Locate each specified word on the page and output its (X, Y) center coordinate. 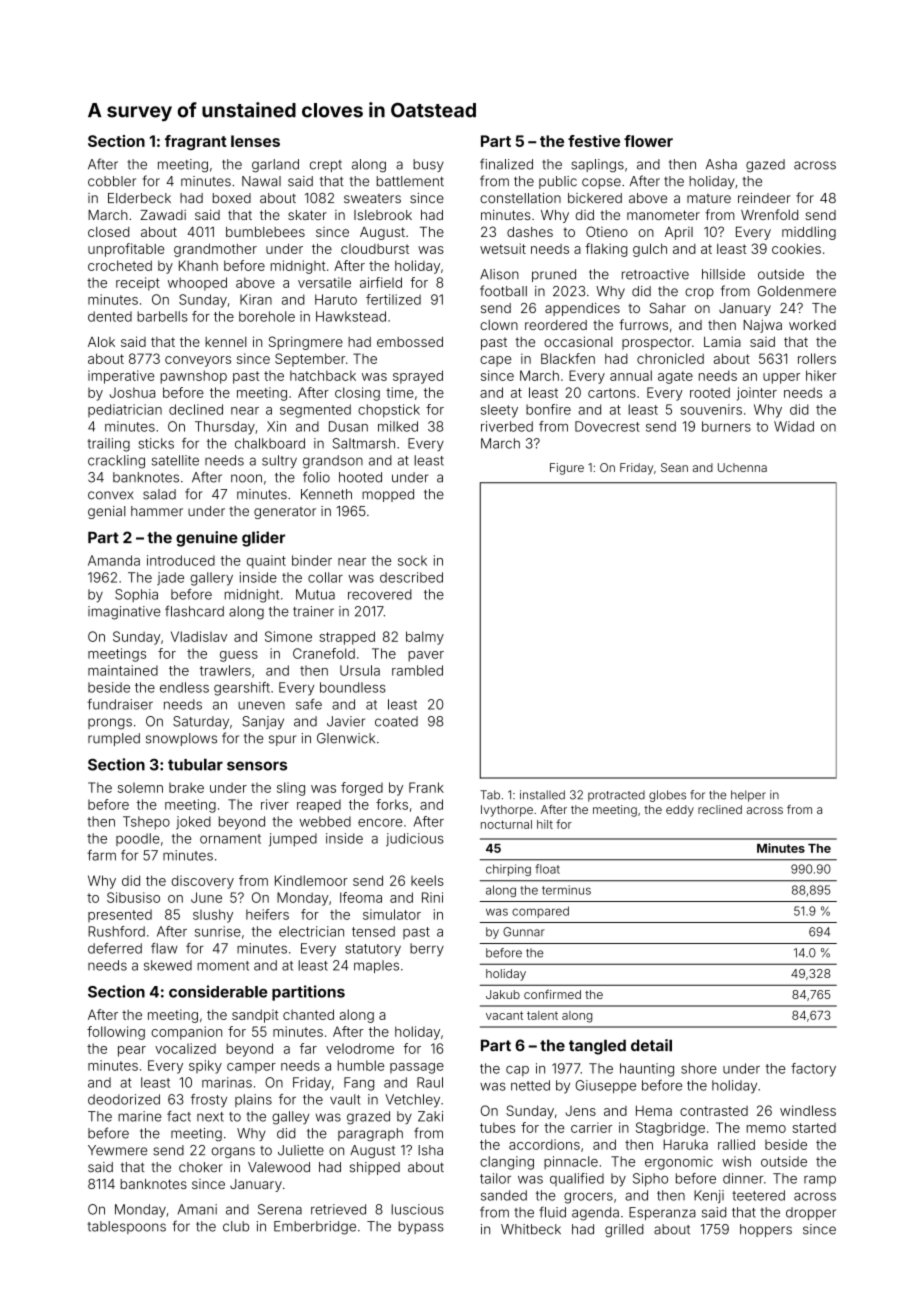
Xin (276, 426)
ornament (230, 839)
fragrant (196, 142)
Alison (499, 274)
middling (809, 233)
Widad (794, 426)
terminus (566, 890)
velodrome (360, 1048)
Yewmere (117, 1150)
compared (540, 912)
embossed (410, 342)
